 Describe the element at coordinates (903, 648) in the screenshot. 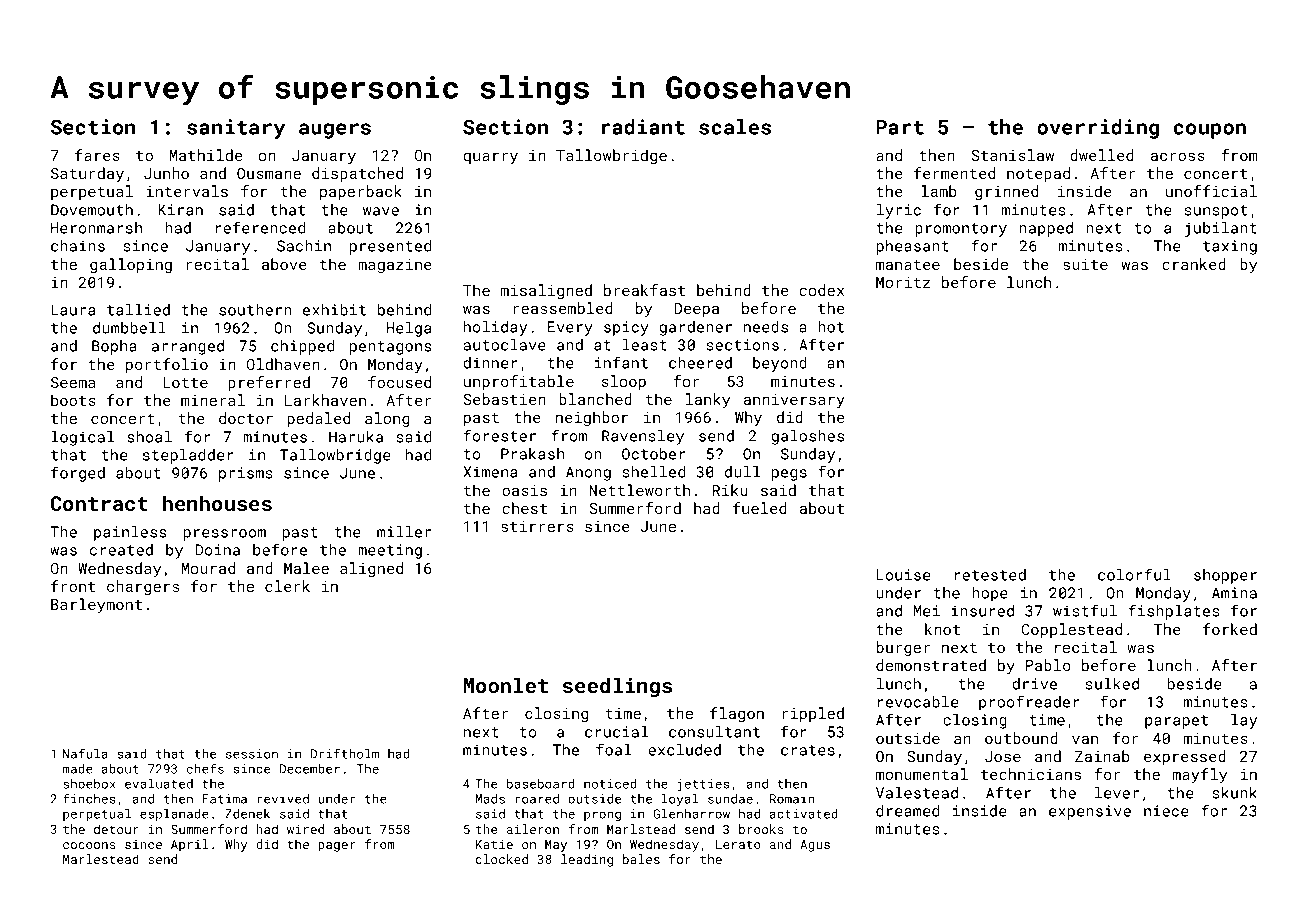

I see `burger` at that location.
